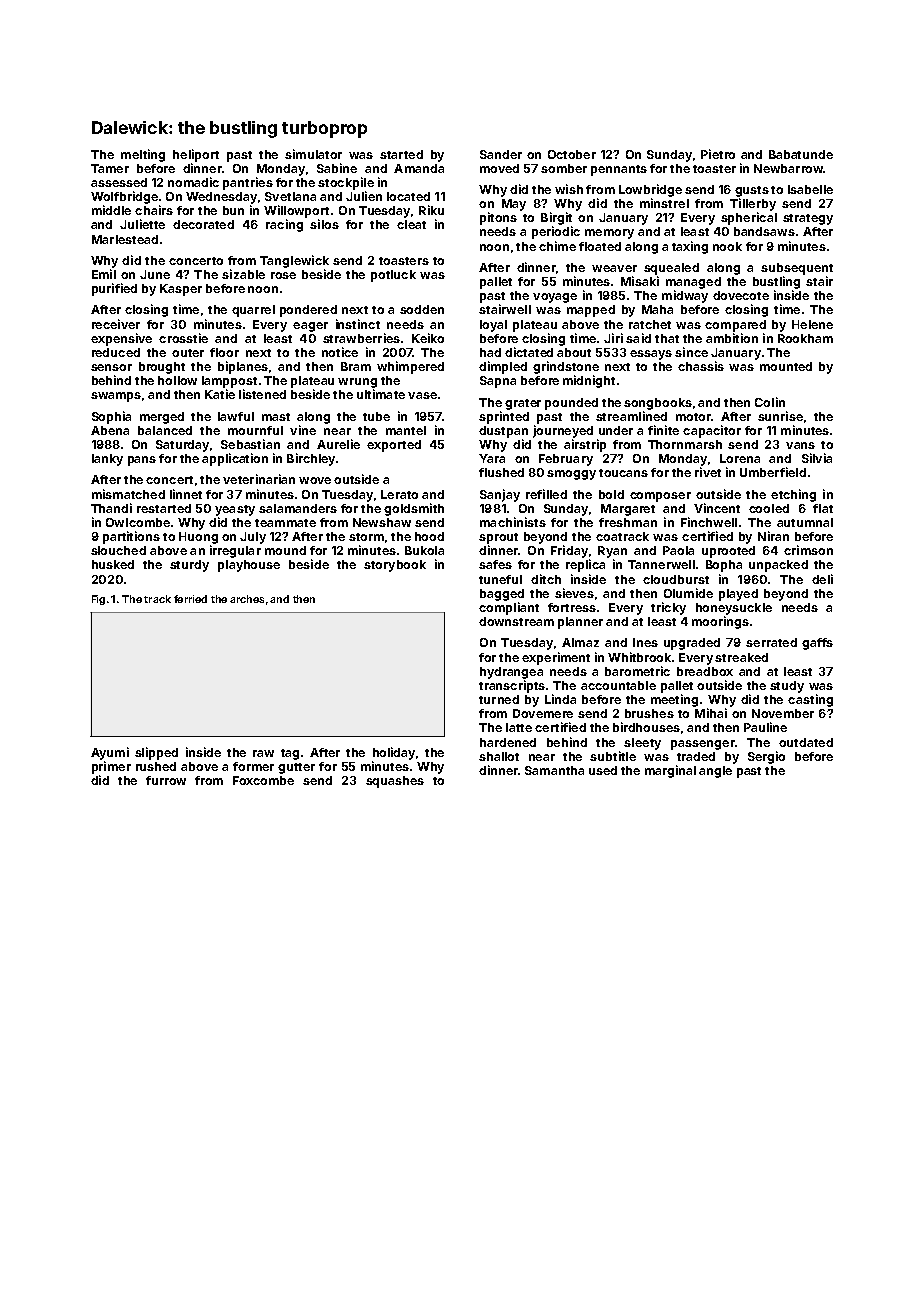 This page has width=924, height=1308. I want to click on floor, so click(224, 352).
